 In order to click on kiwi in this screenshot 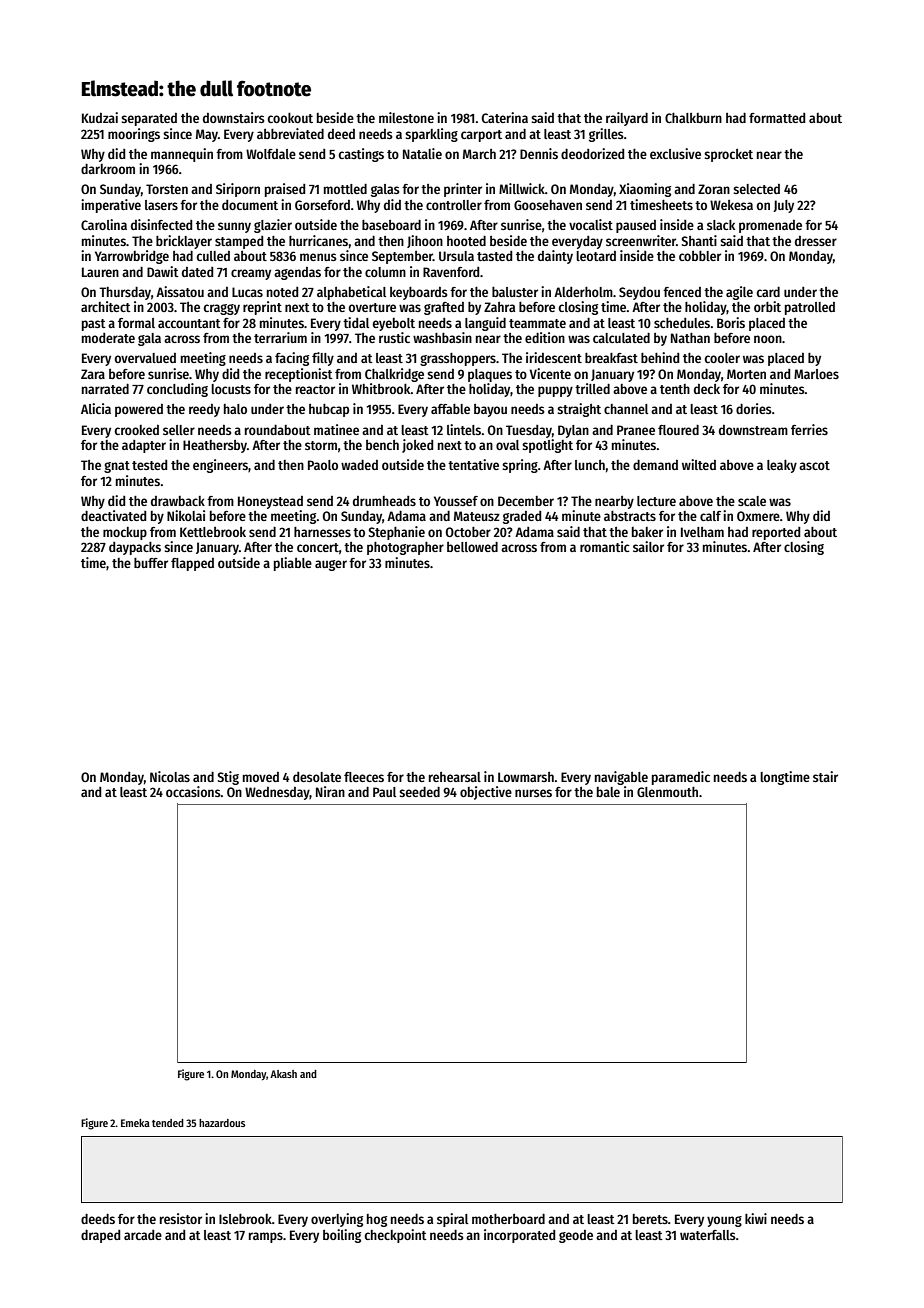, I will do `click(756, 1218)`.
